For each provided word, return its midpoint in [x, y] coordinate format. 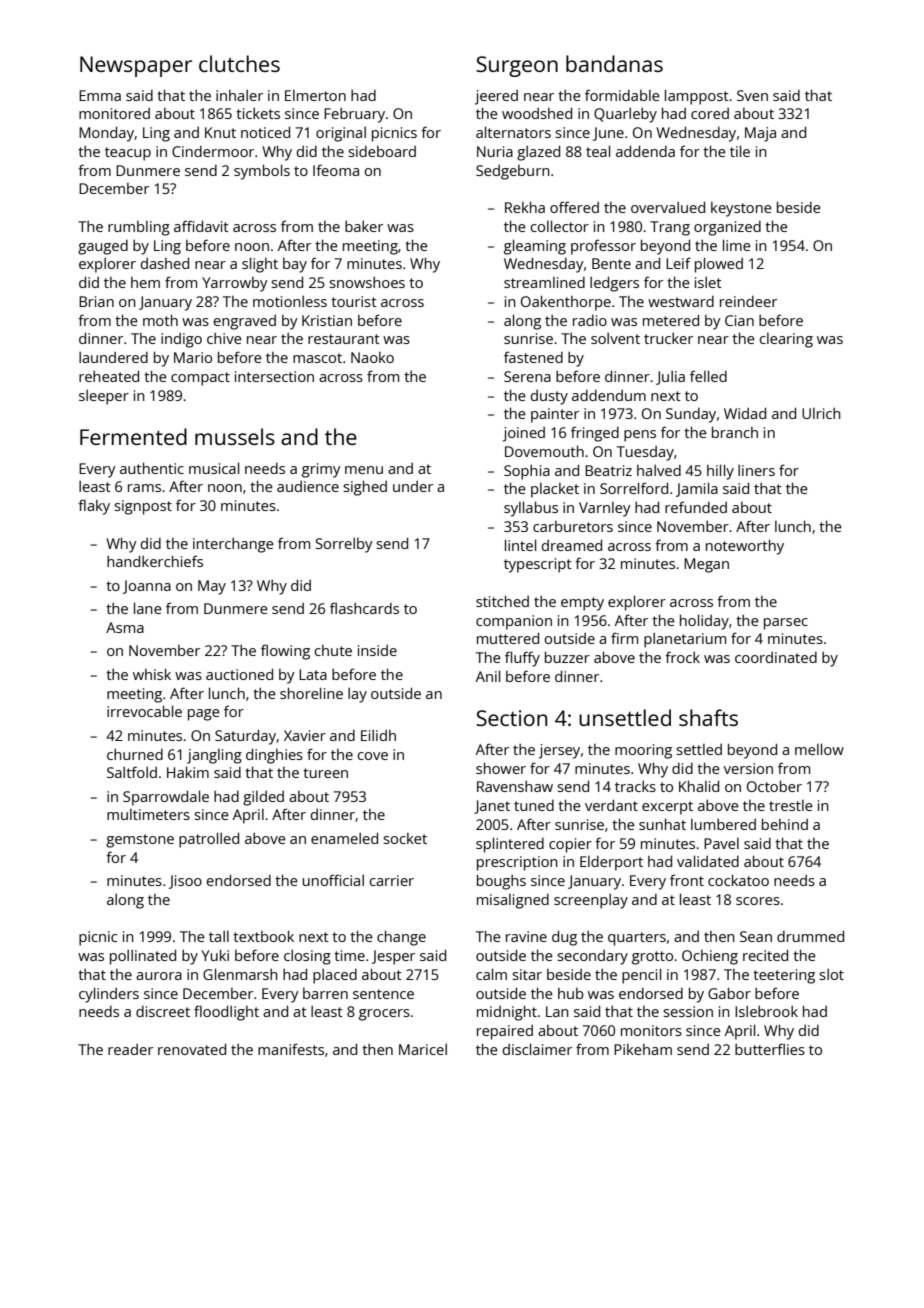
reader [130, 1049]
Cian [739, 320]
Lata [313, 674]
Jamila [697, 489]
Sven [752, 95]
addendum [609, 395]
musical [214, 468]
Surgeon [517, 66]
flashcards [364, 608]
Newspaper [136, 66]
